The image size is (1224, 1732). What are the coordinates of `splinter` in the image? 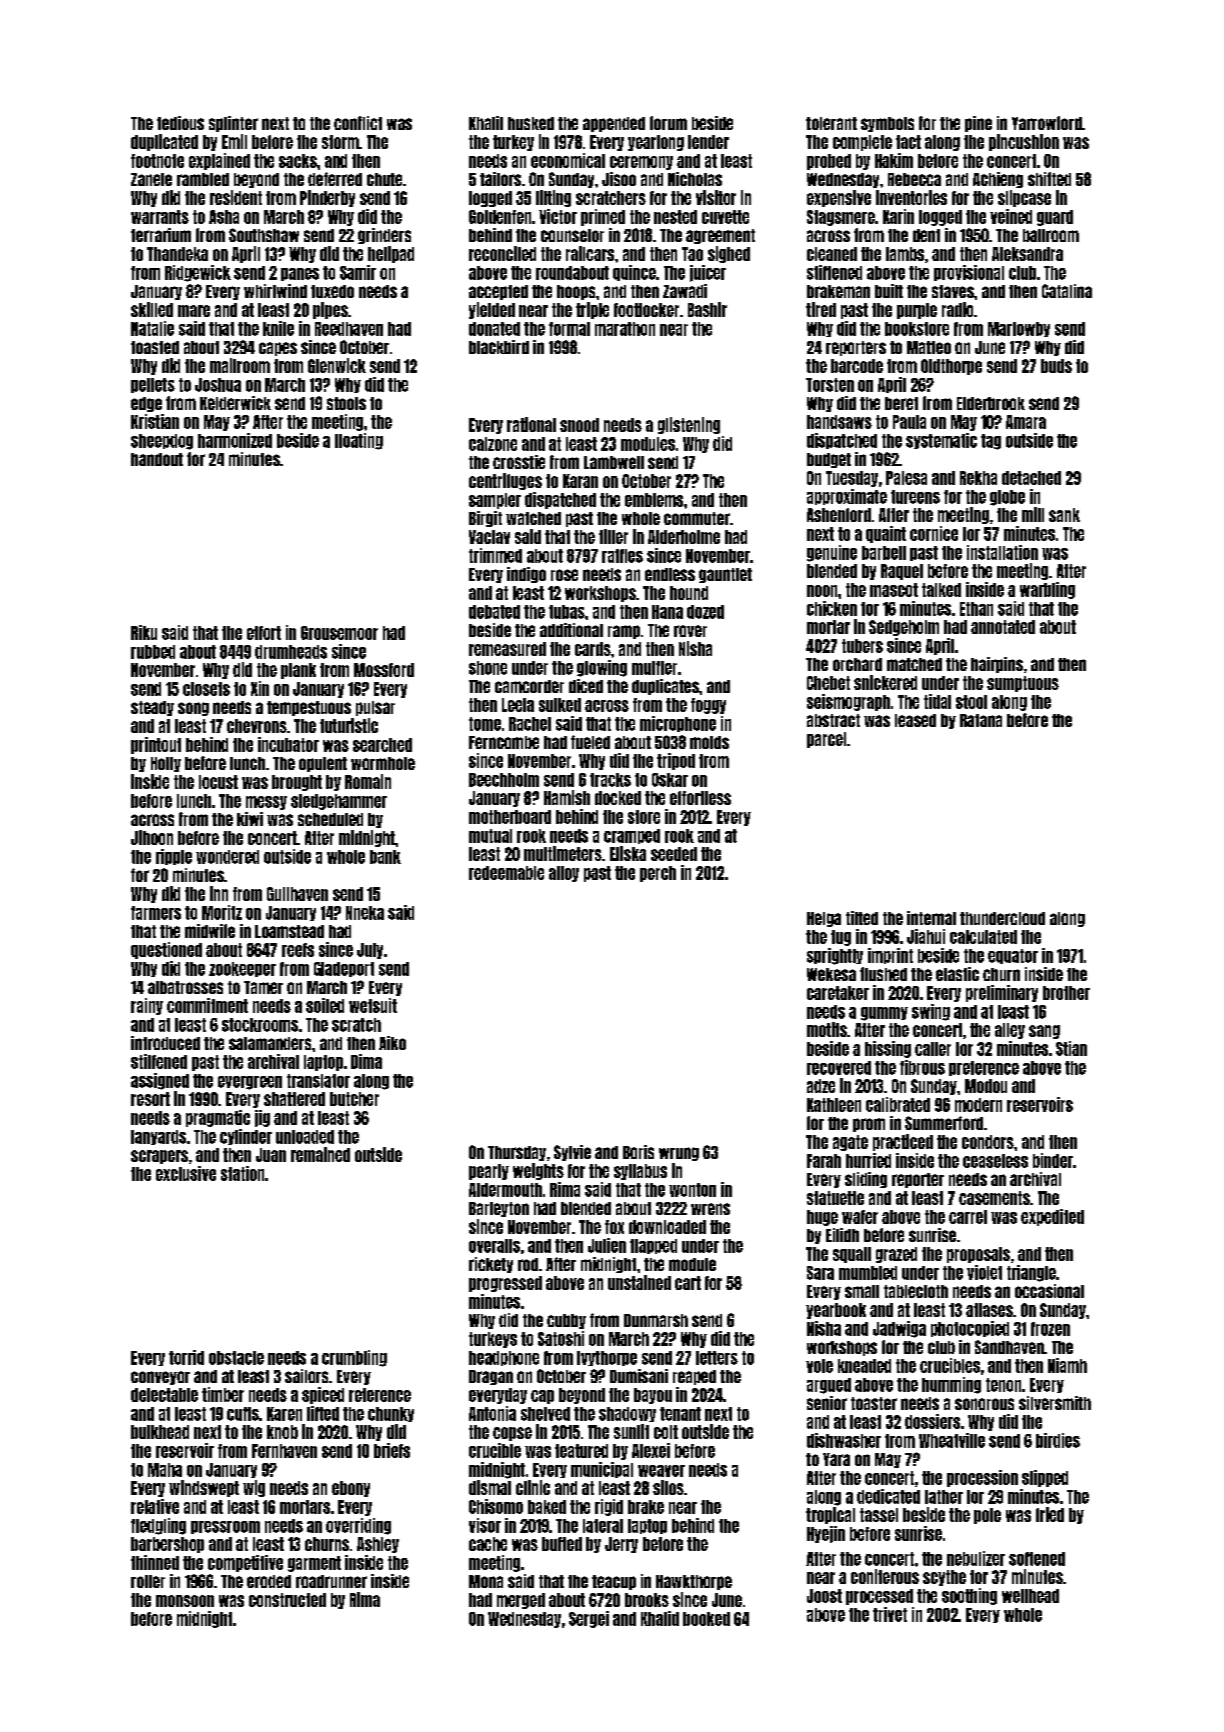 It's located at (233, 124).
